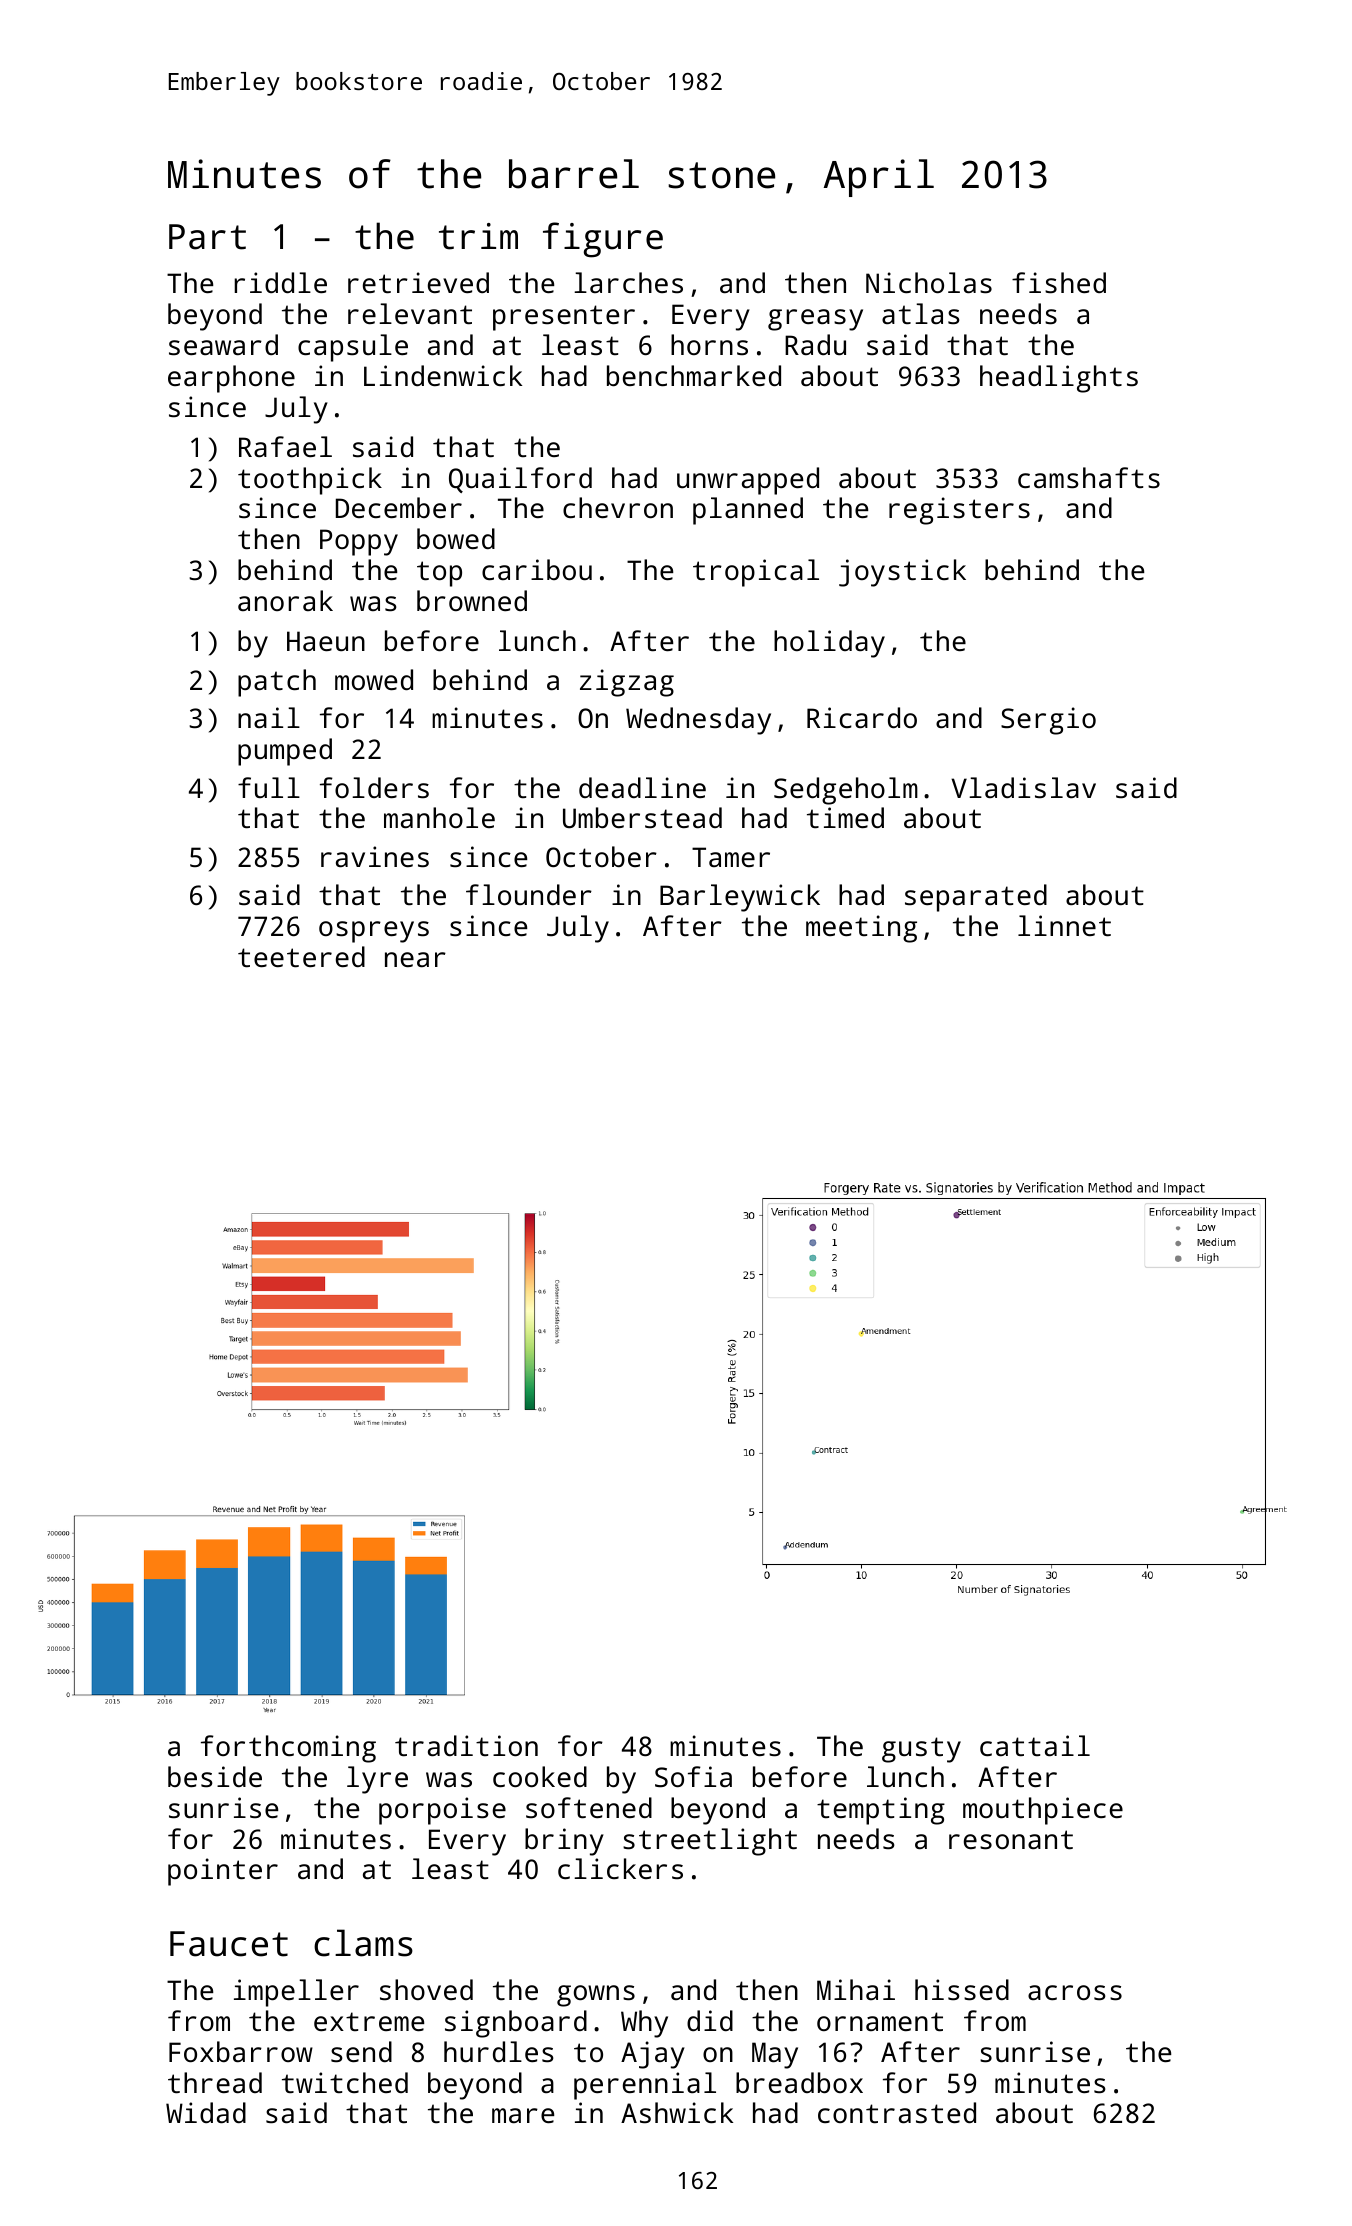 Image resolution: width=1352 pixels, height=2226 pixels. Describe the element at coordinates (374, 932) in the page. I see `ospreys` at that location.
